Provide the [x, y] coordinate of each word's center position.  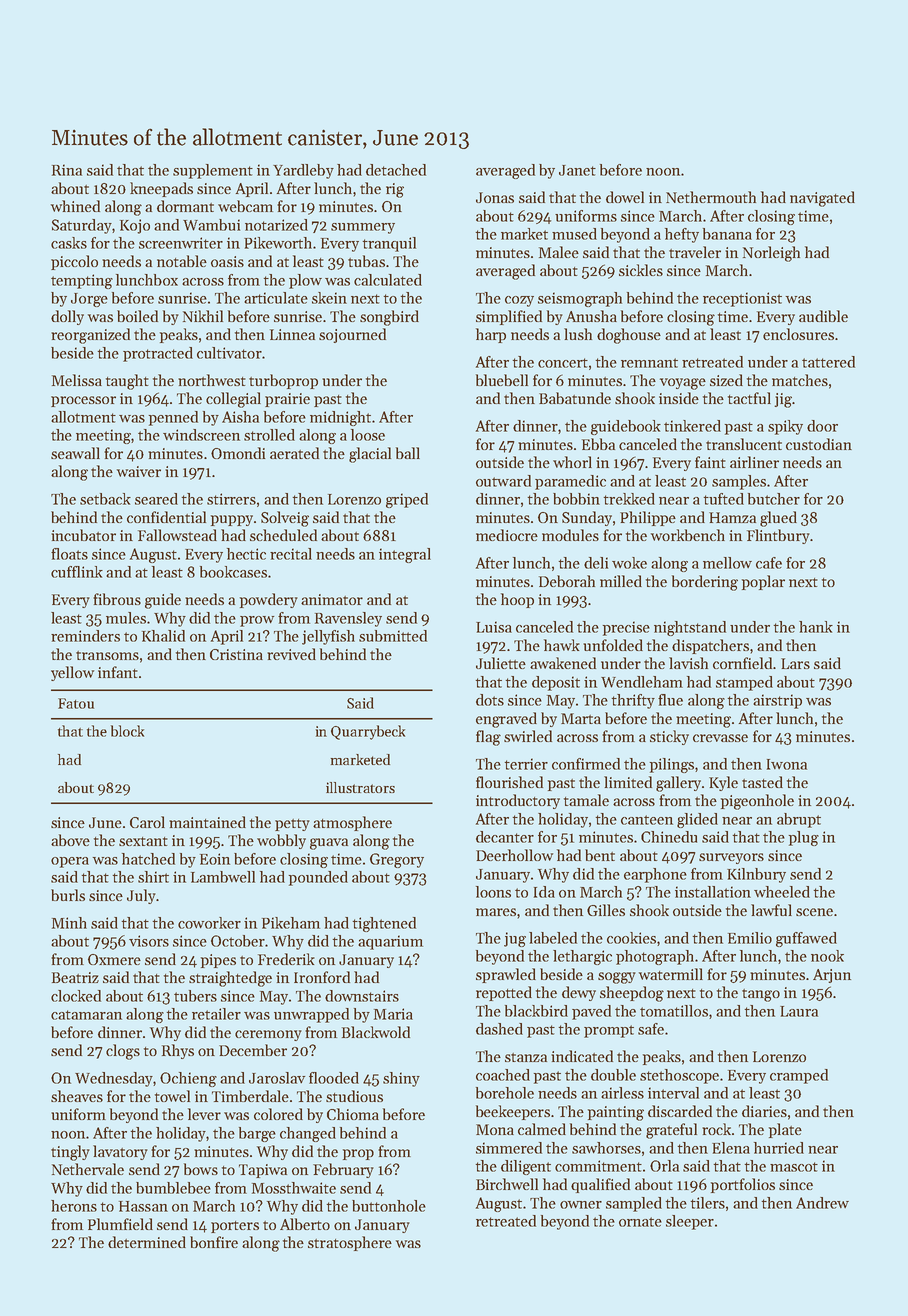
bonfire [214, 1242]
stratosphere [350, 1243]
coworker [209, 923]
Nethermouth [711, 197]
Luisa [494, 627]
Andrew [822, 1203]
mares [496, 912]
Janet [577, 170]
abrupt [799, 820]
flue [670, 700]
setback [105, 499]
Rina [67, 170]
